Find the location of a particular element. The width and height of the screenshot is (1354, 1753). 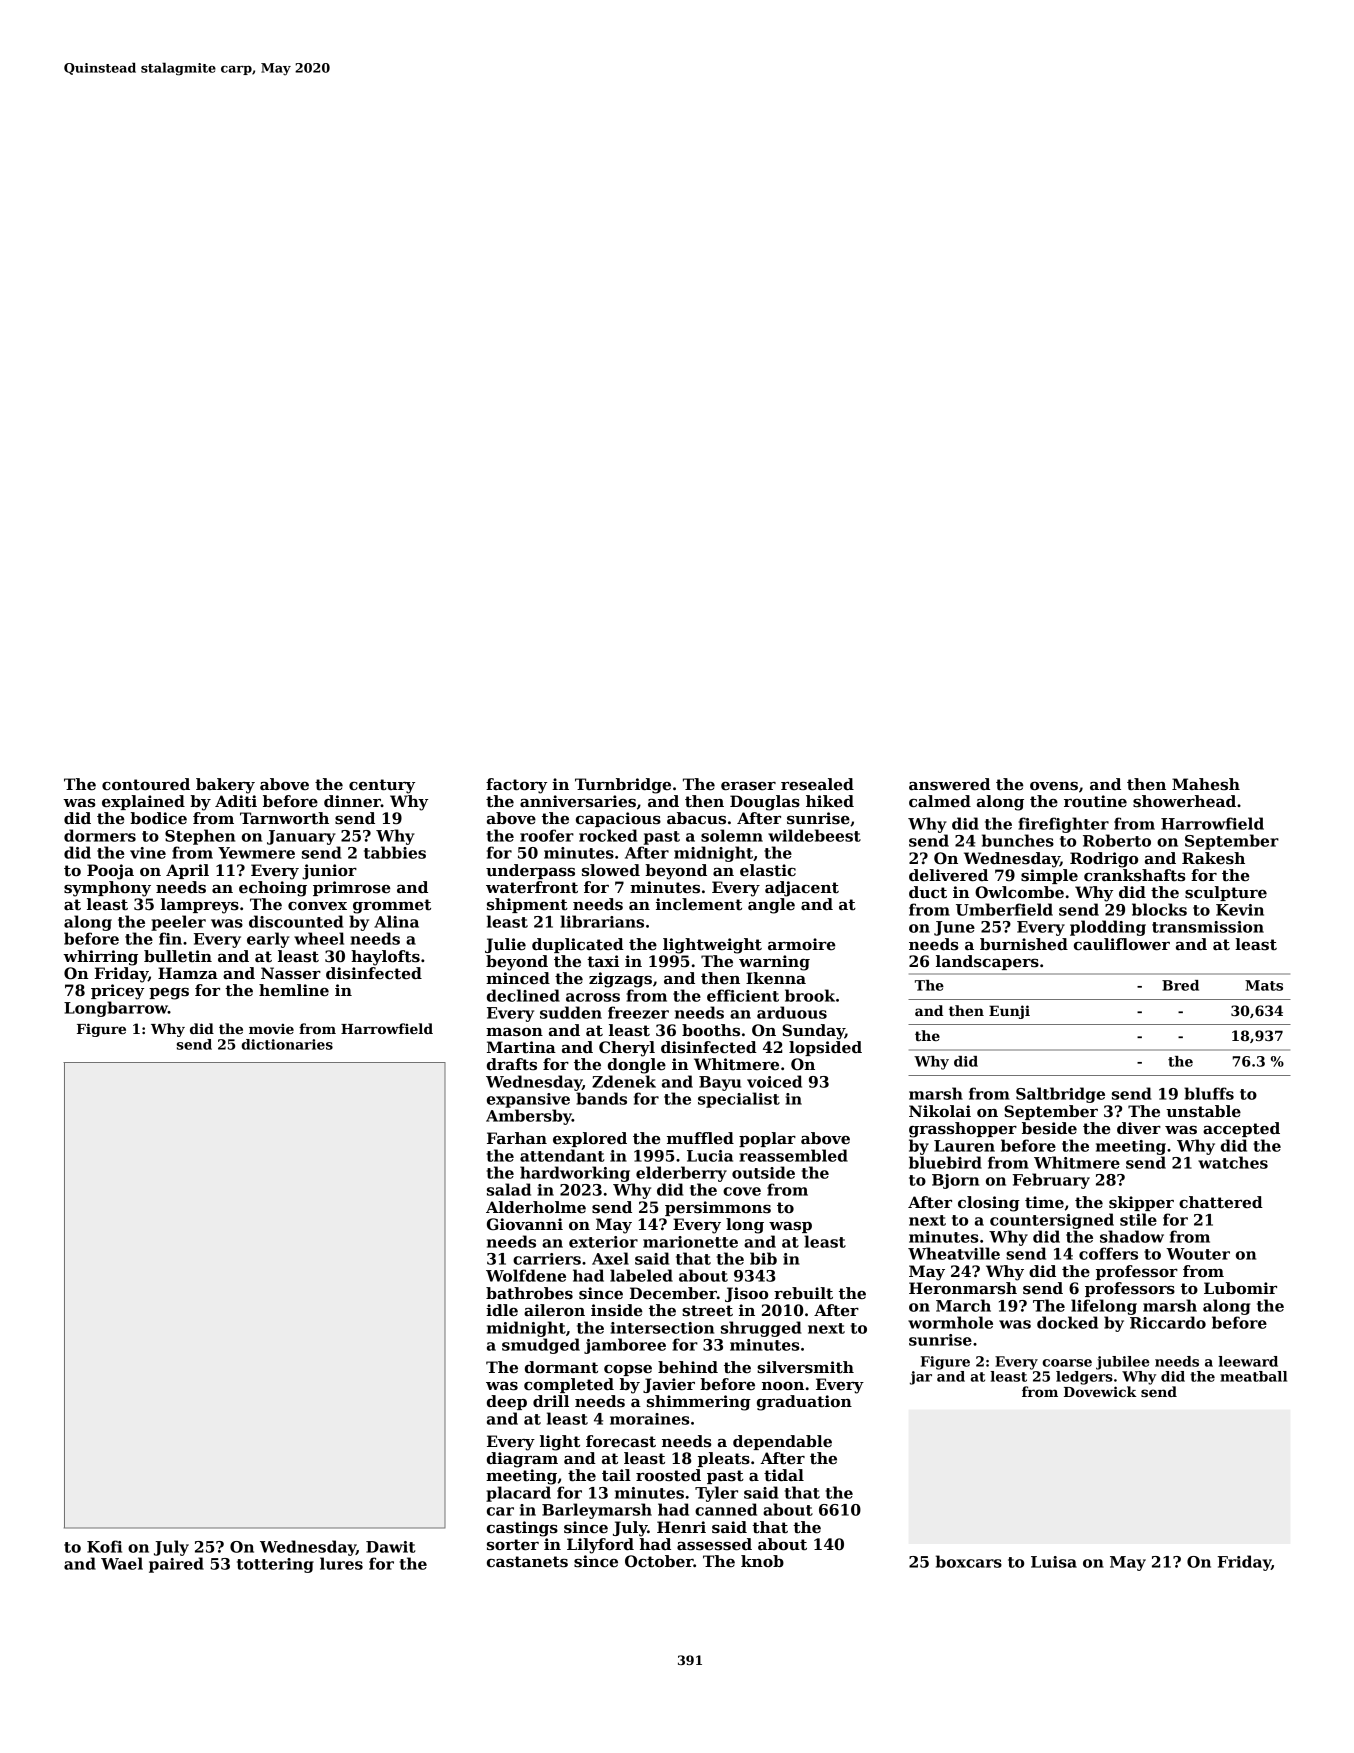

Henri is located at coordinates (681, 1527).
